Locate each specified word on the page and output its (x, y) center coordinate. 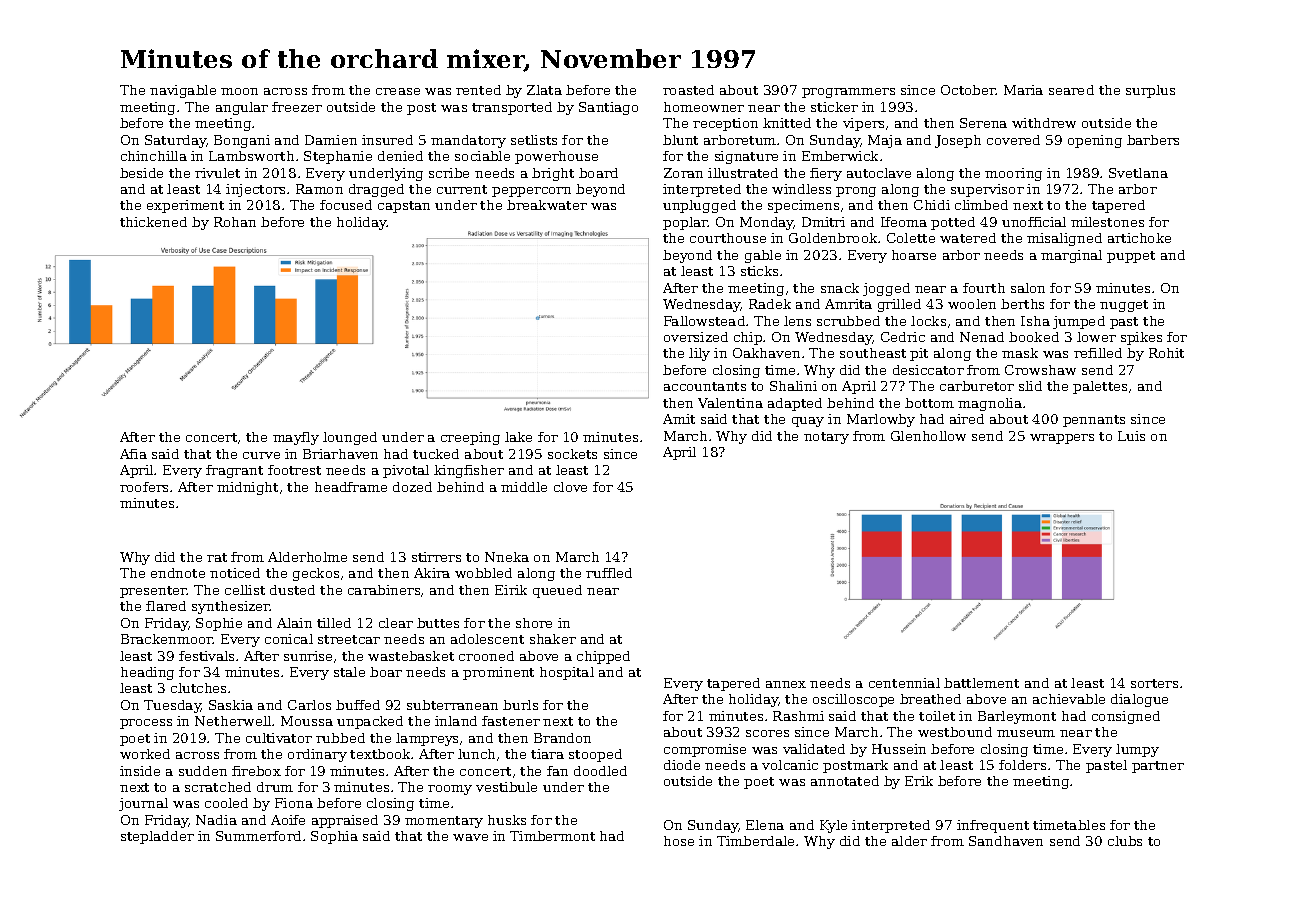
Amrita (848, 304)
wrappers (1062, 439)
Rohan (235, 222)
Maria (1023, 90)
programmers (848, 93)
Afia (133, 454)
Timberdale (755, 841)
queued (557, 591)
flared (166, 606)
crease (398, 91)
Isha (1035, 321)
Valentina (730, 403)
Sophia (334, 837)
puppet (1131, 257)
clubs (1125, 841)
